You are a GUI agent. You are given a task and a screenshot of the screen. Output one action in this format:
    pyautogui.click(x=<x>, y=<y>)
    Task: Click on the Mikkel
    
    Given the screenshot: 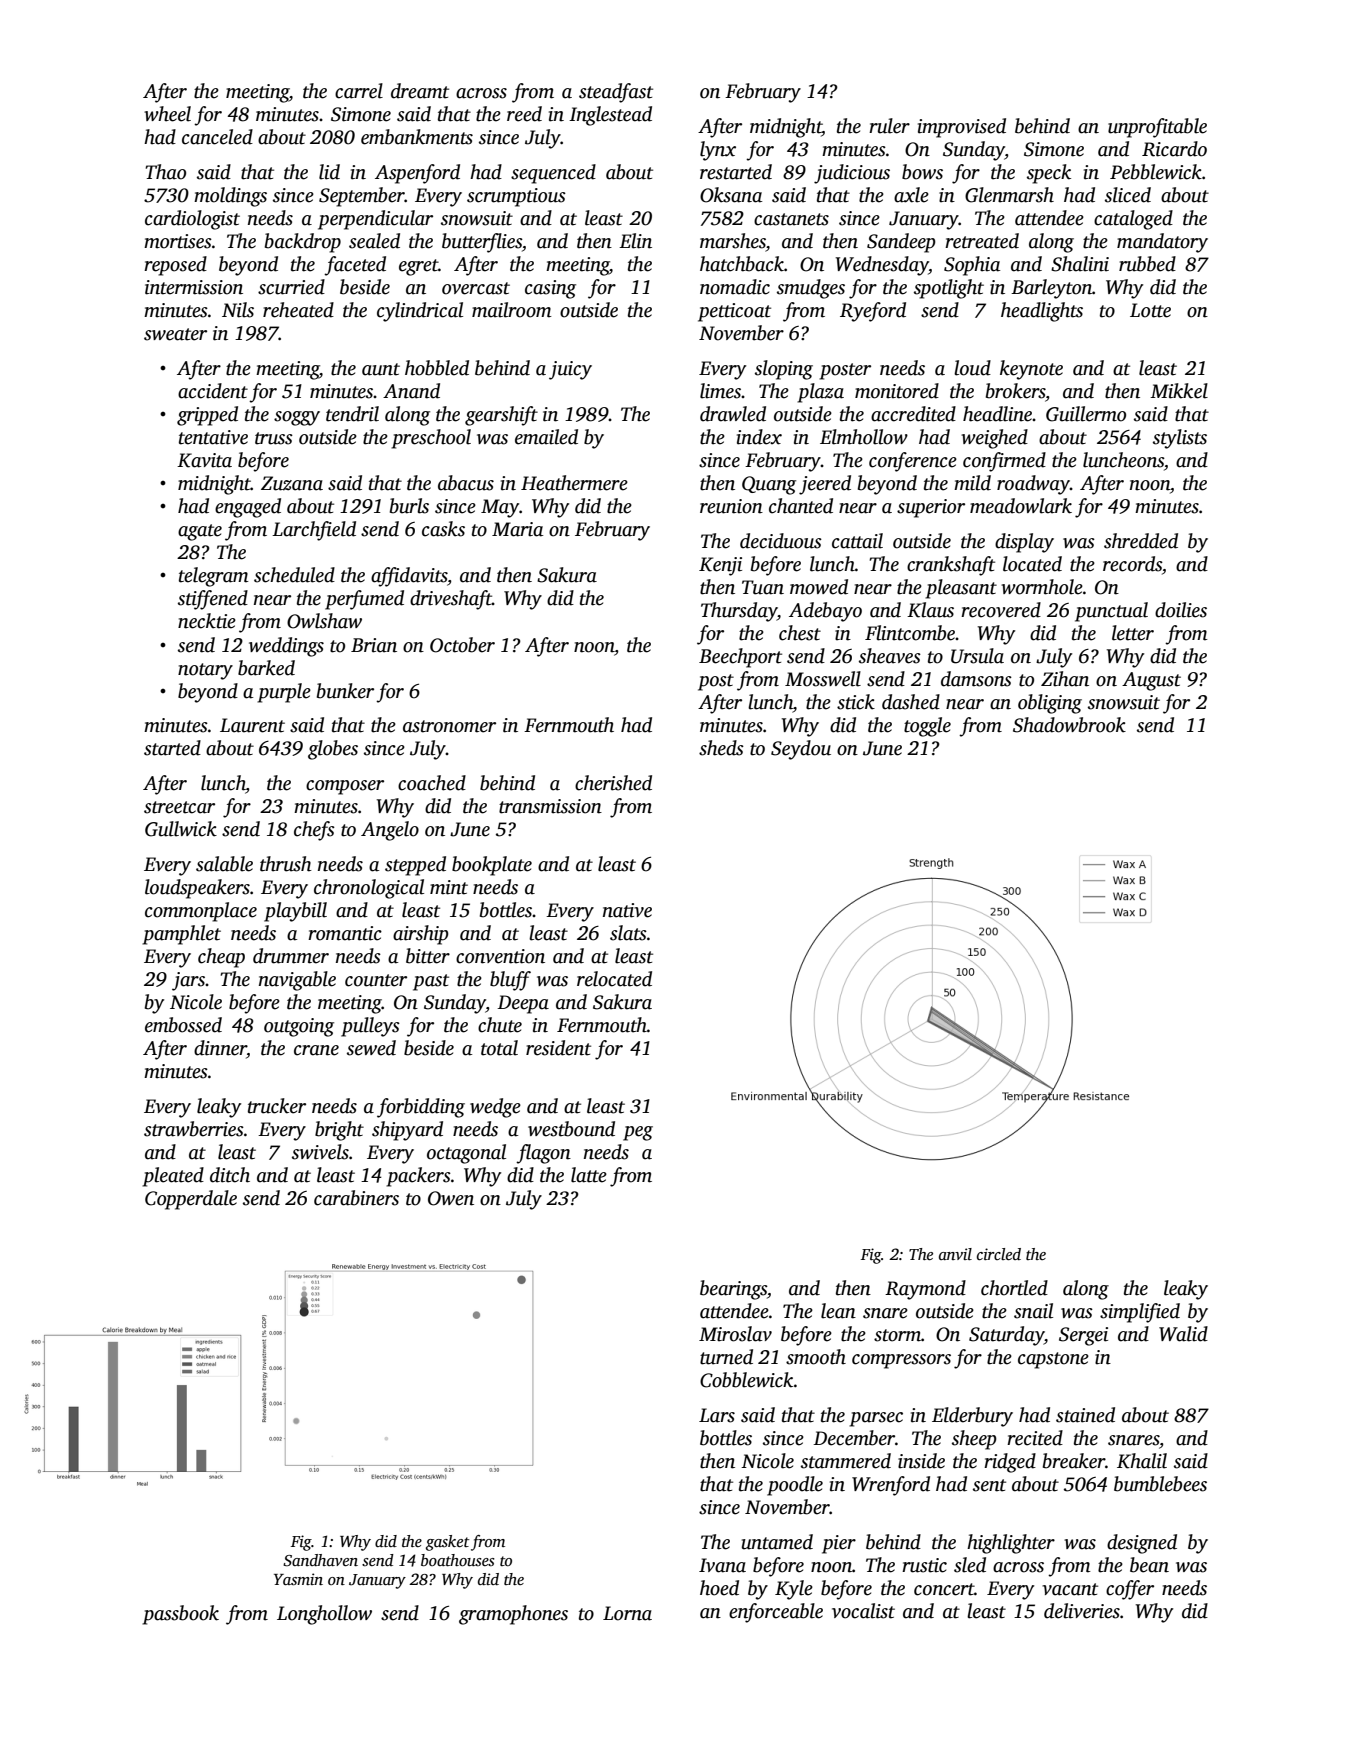 What is the action you would take?
    pyautogui.click(x=1179, y=391)
